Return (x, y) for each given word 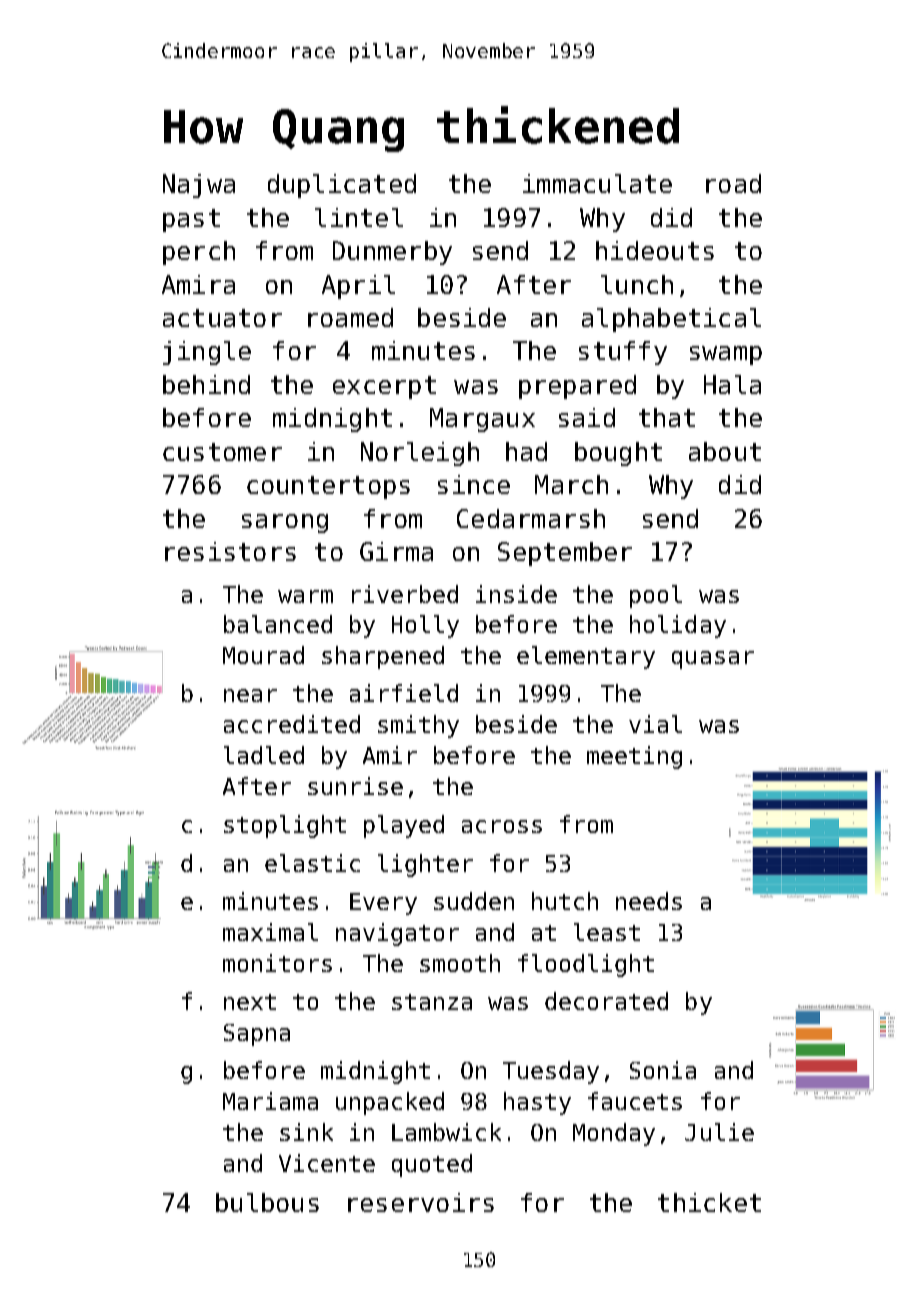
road (733, 183)
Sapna (257, 1035)
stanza (432, 1002)
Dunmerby (392, 253)
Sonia (663, 1070)
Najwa (199, 186)
